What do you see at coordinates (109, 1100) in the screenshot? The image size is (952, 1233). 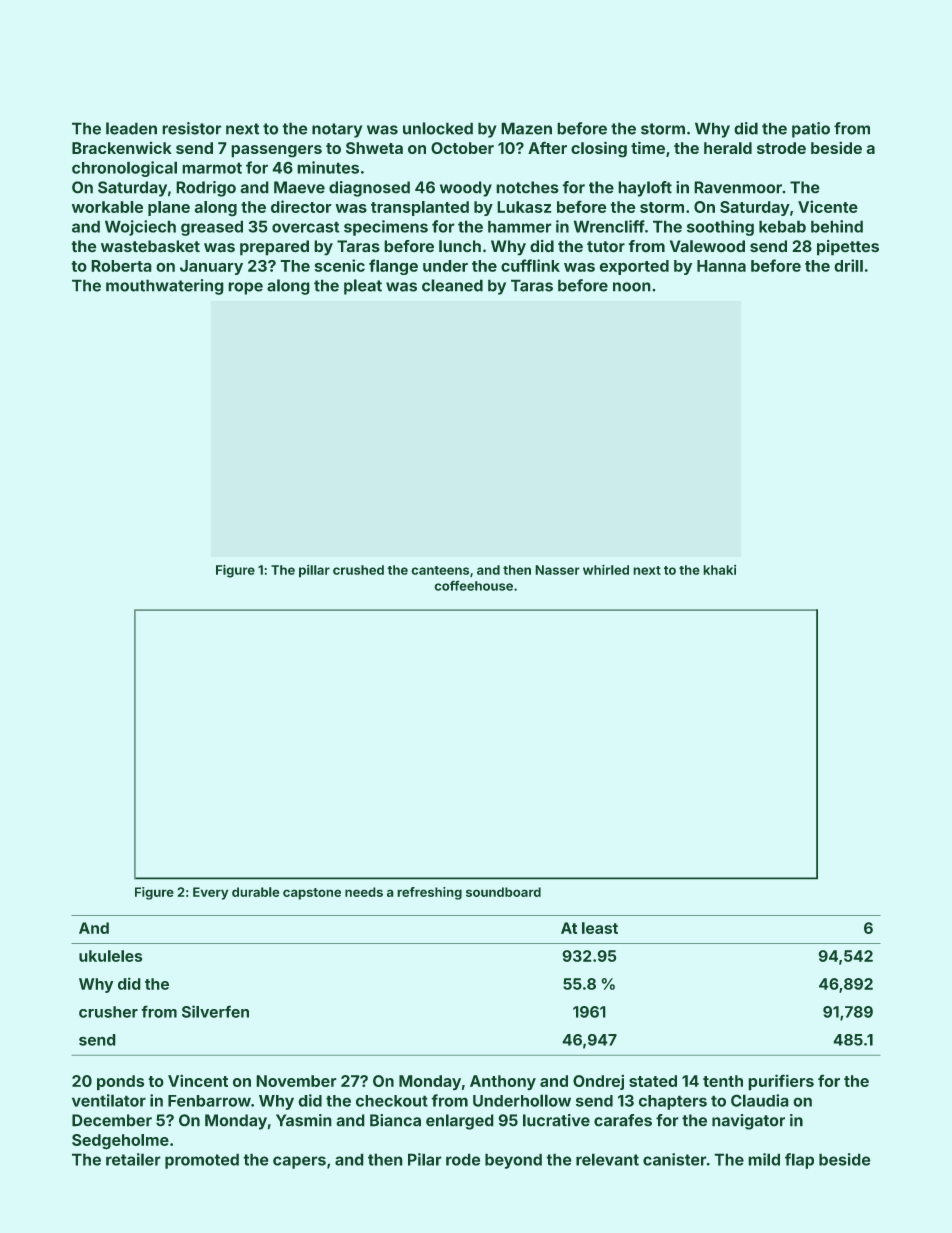 I see `ventilator` at bounding box center [109, 1100].
